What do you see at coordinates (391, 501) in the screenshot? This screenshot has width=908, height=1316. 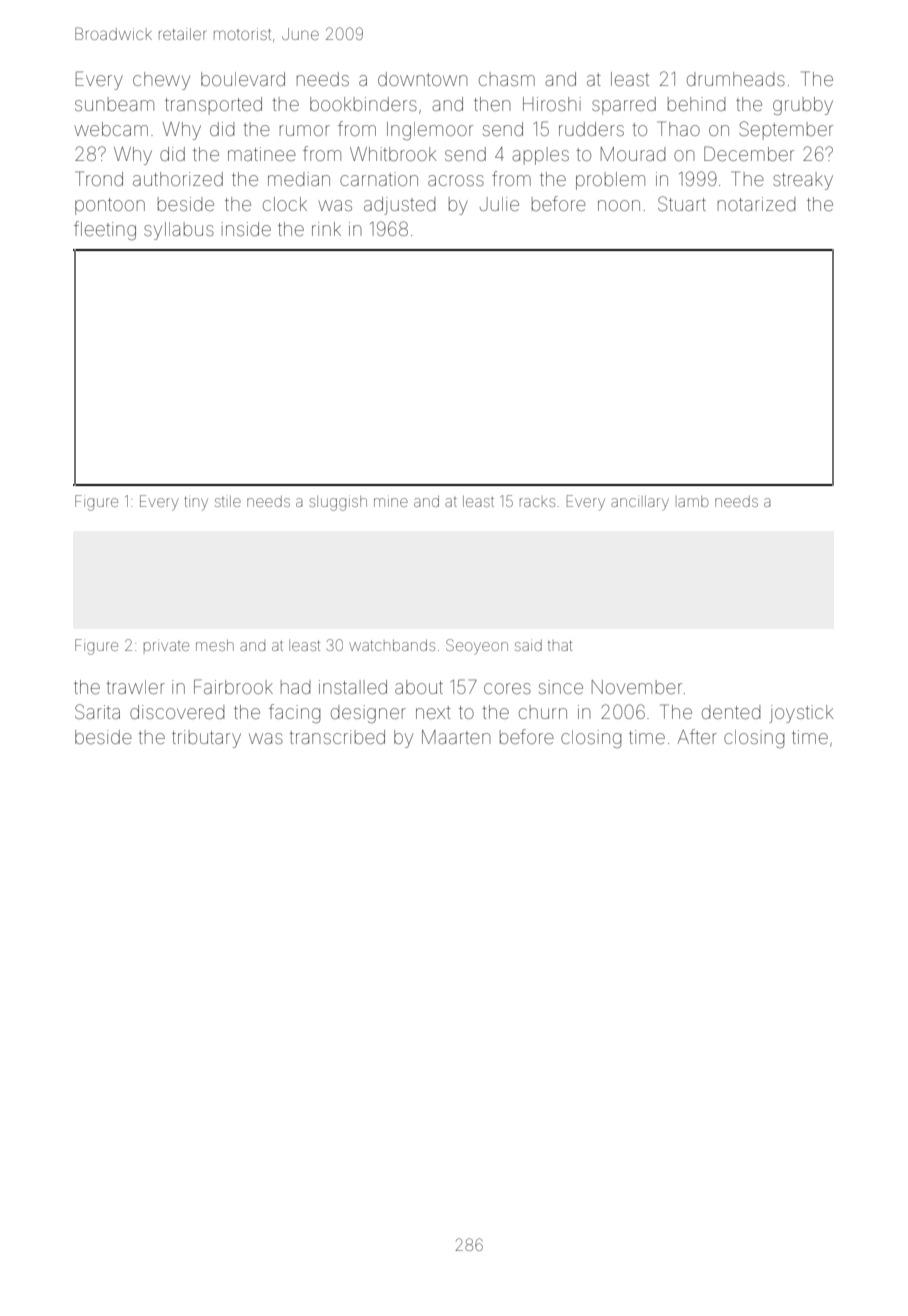 I see `mine` at bounding box center [391, 501].
